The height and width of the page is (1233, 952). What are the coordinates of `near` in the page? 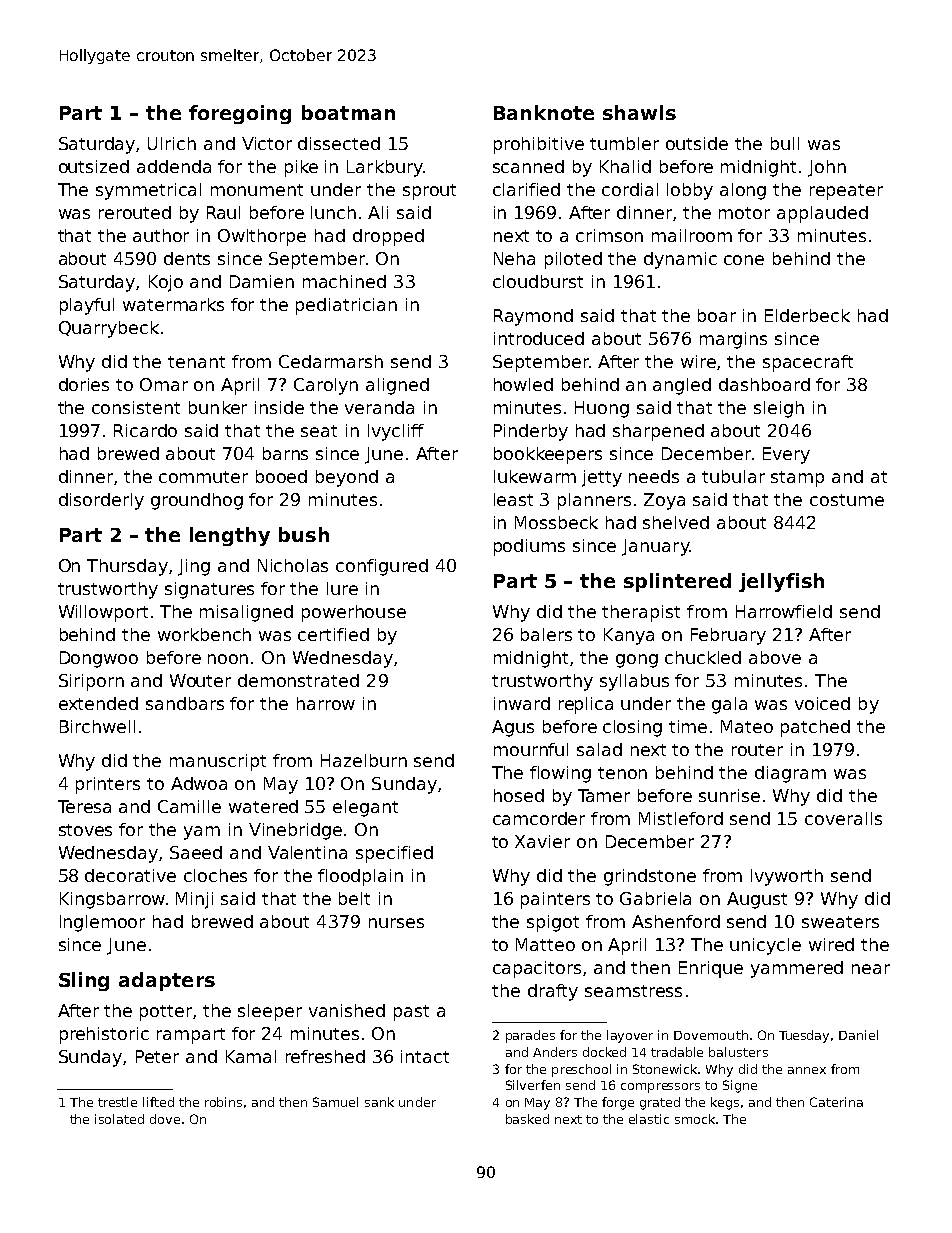 It's located at (871, 969).
